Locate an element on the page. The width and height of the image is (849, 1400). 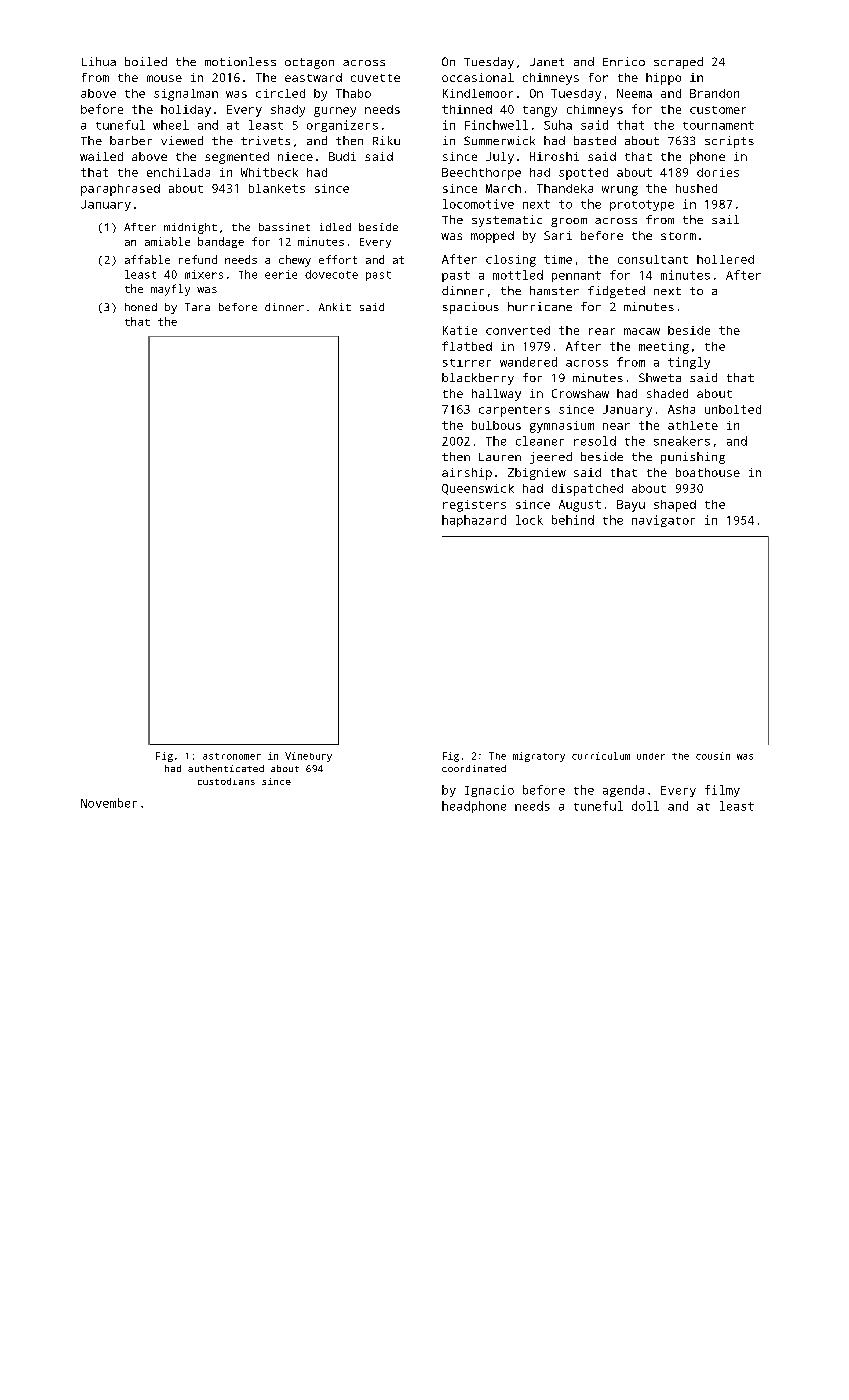
filmy is located at coordinates (722, 791).
